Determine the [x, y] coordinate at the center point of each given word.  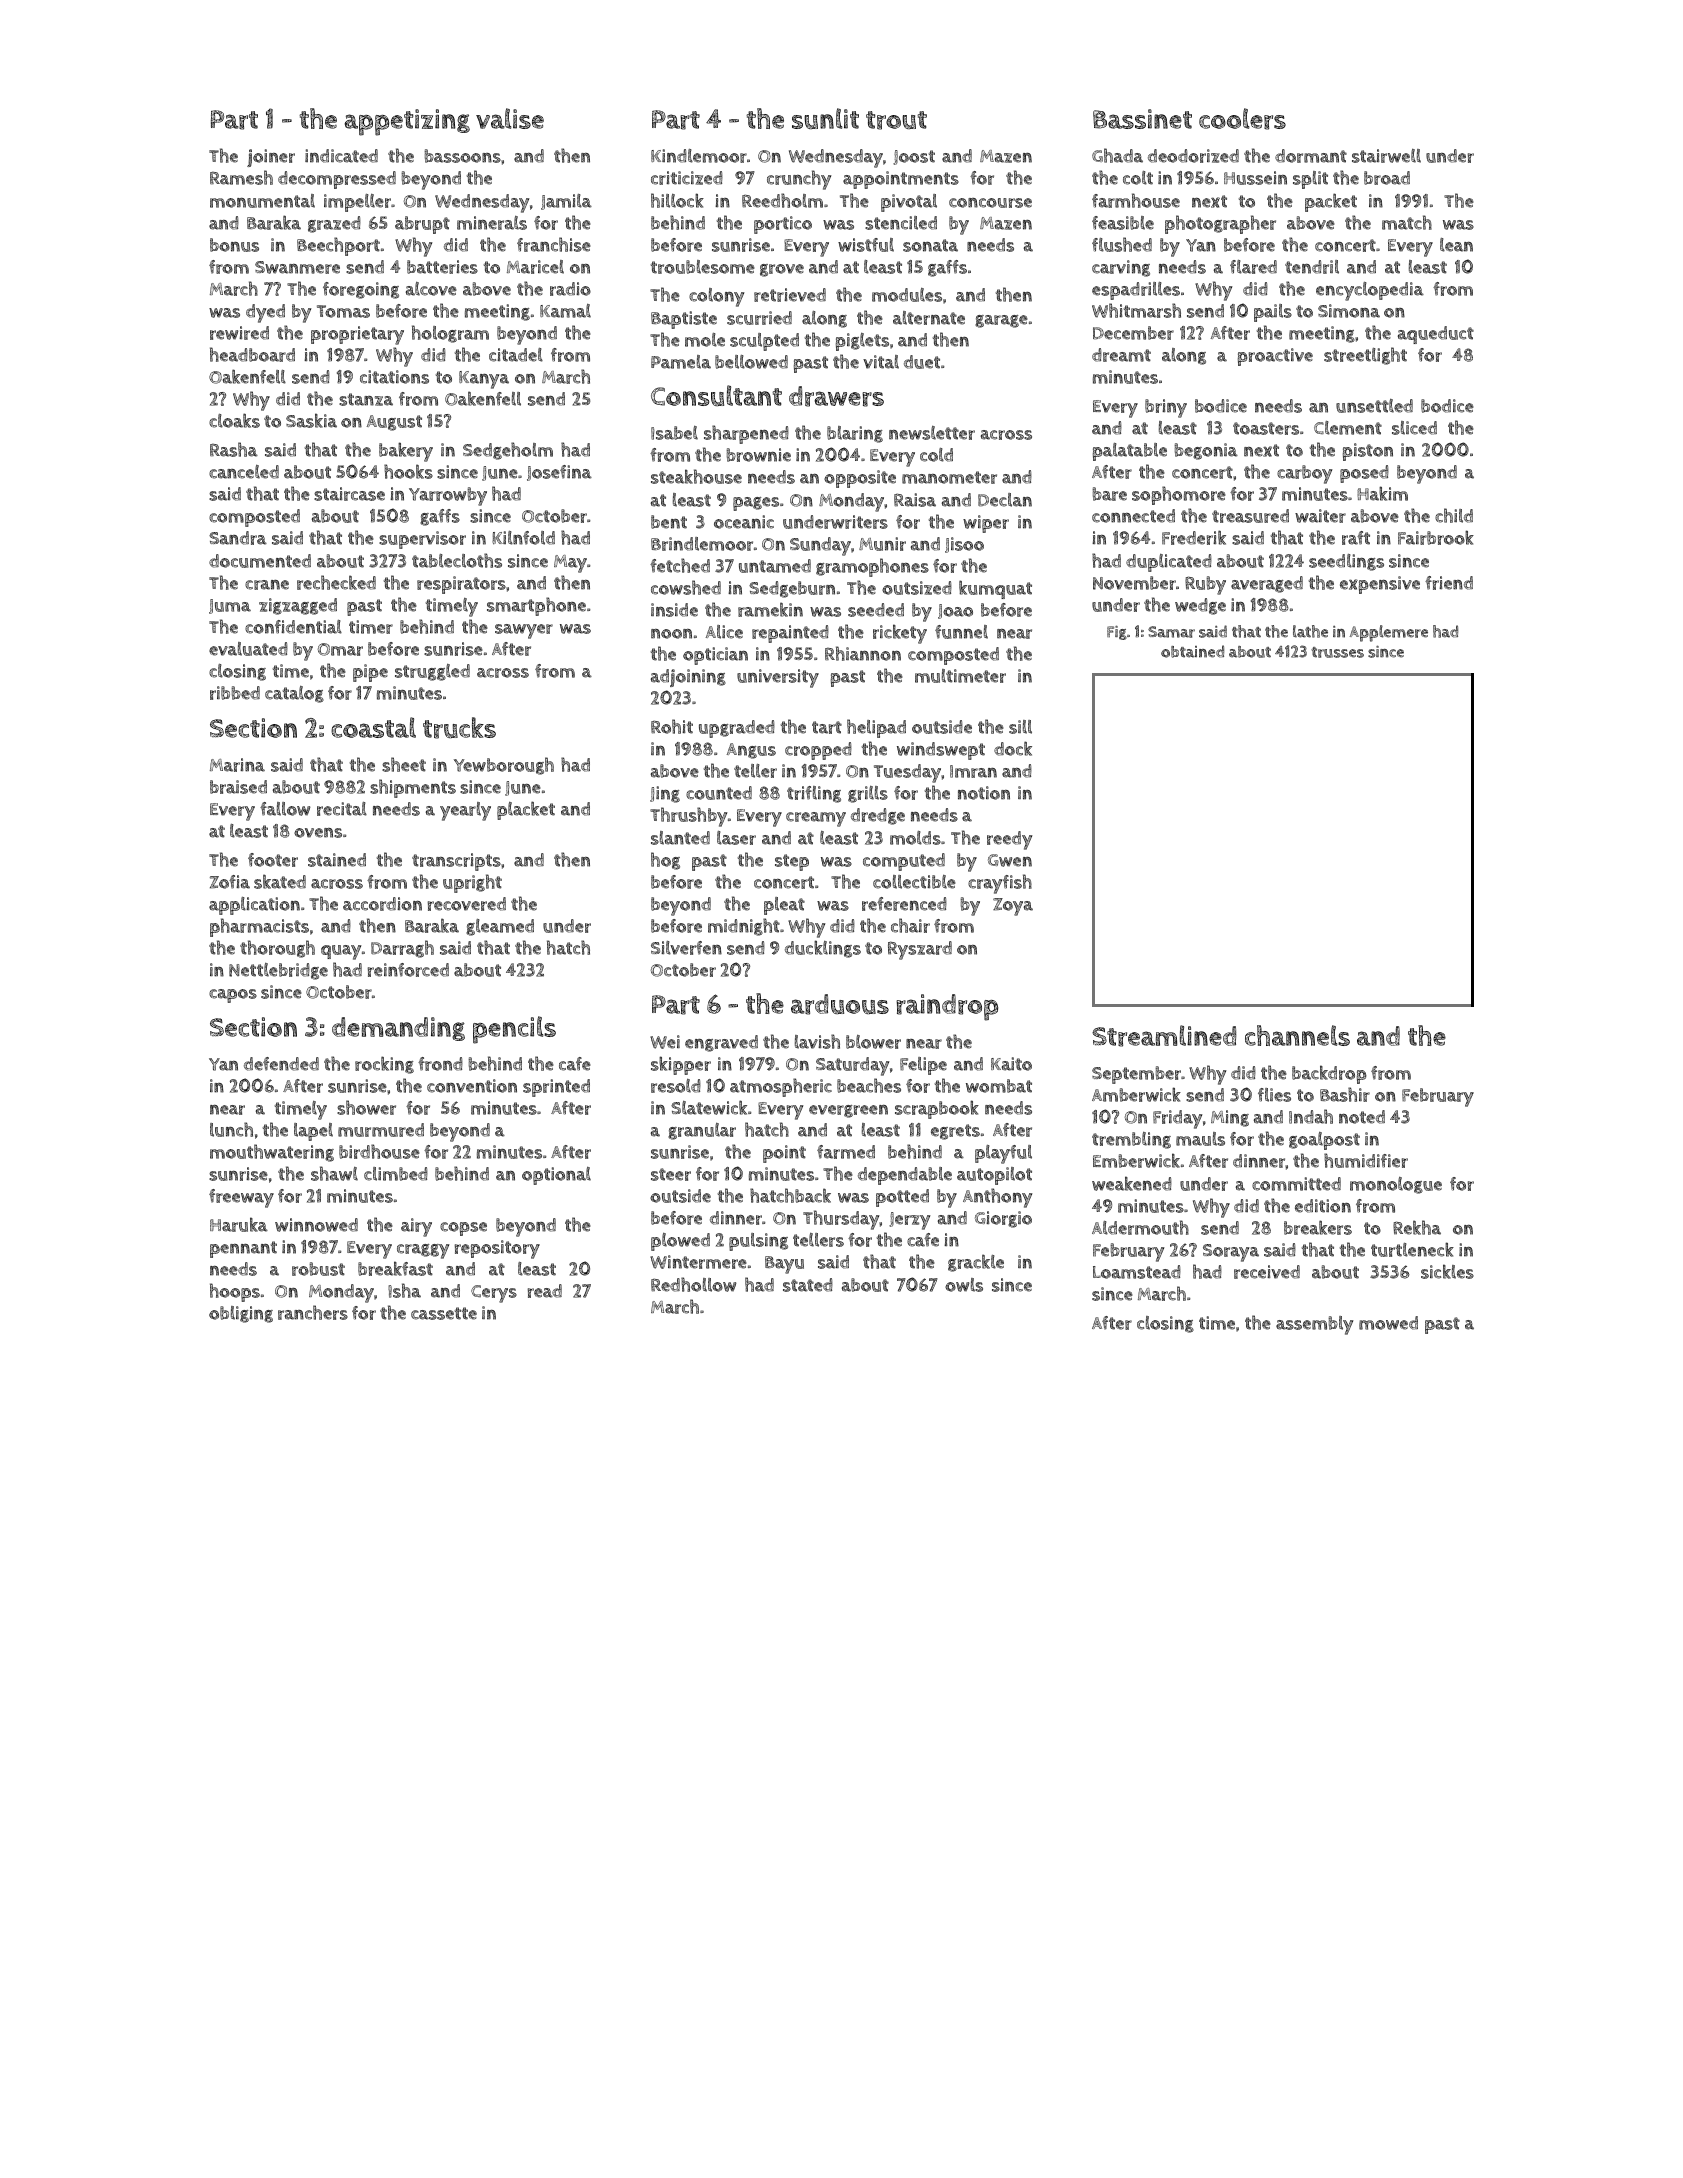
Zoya [1013, 907]
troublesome [703, 267]
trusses [1337, 652]
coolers [1242, 119]
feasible [1123, 223]
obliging [241, 1314]
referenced [904, 904]
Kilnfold [523, 538]
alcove [431, 289]
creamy [816, 819]
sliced [1414, 428]
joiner [271, 158]
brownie [758, 455]
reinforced [408, 970]
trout [896, 120]
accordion [382, 904]
